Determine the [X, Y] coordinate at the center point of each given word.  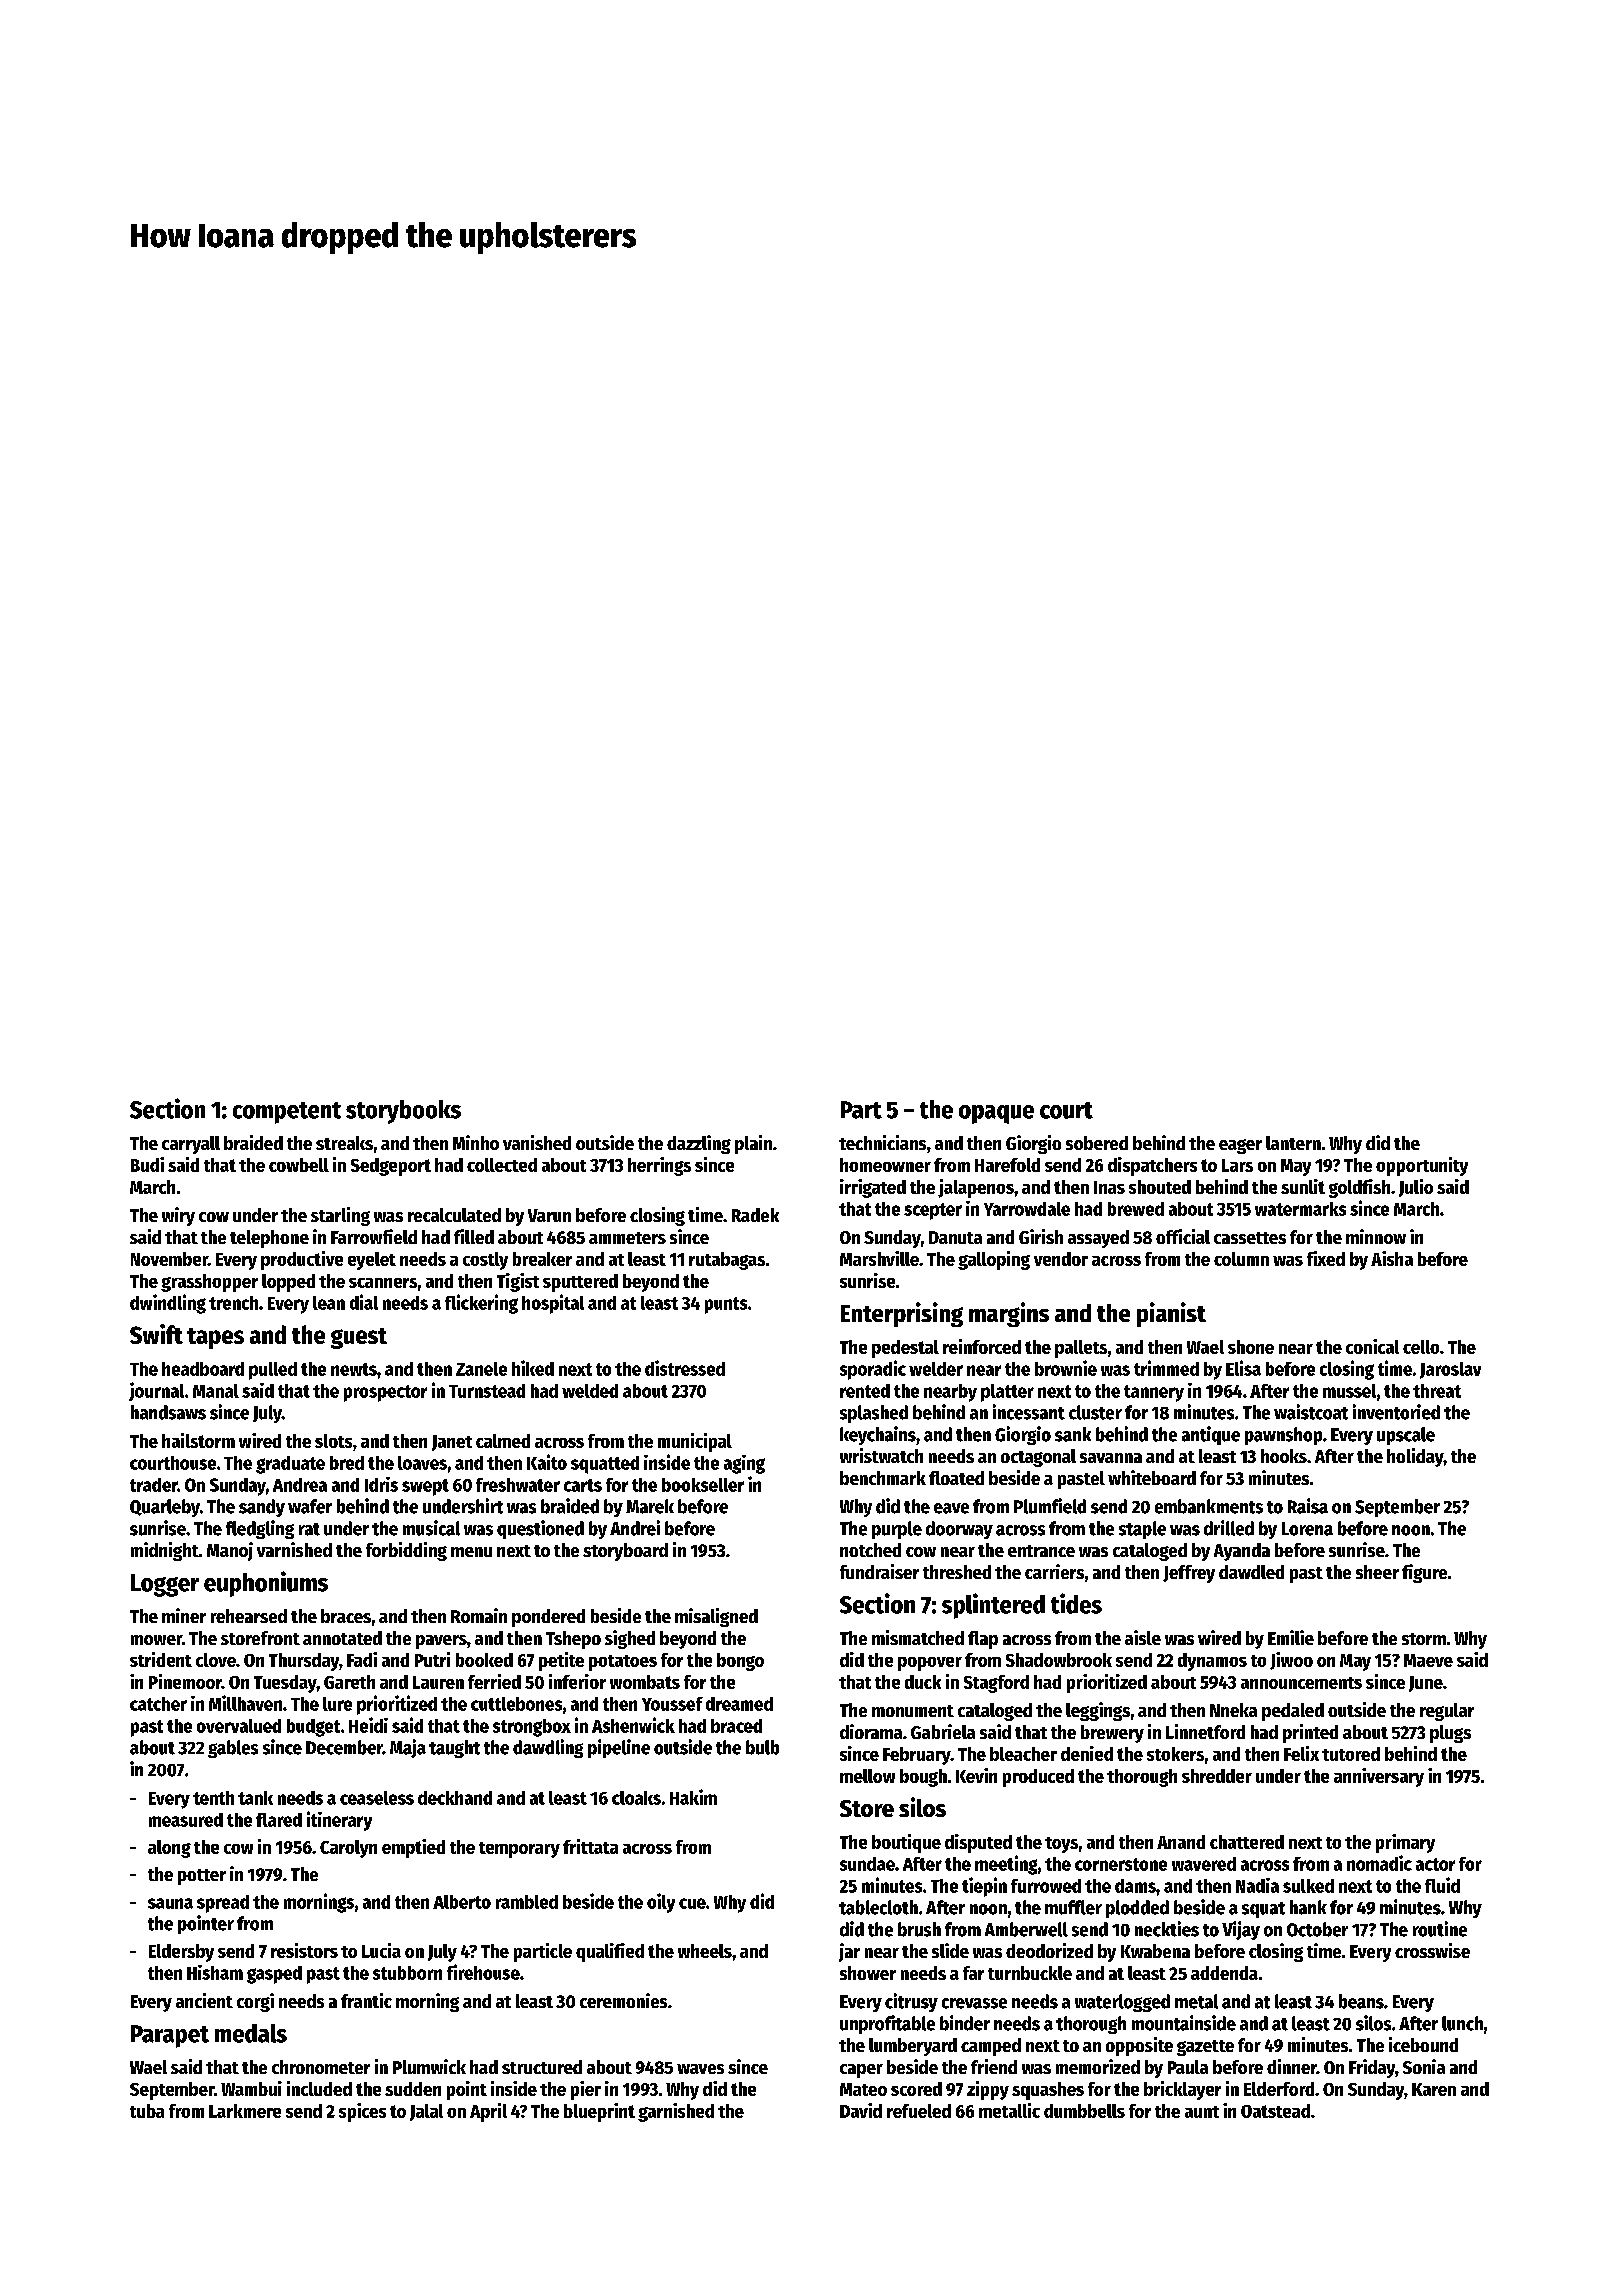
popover [930, 1664]
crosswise [1432, 1950]
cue [692, 1903]
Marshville [879, 1258]
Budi [147, 1164]
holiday [1415, 1457]
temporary [519, 1850]
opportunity [1422, 1166]
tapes [215, 1338]
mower [156, 1640]
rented [865, 1391]
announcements [1301, 1683]
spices [362, 2112]
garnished [676, 2112]
